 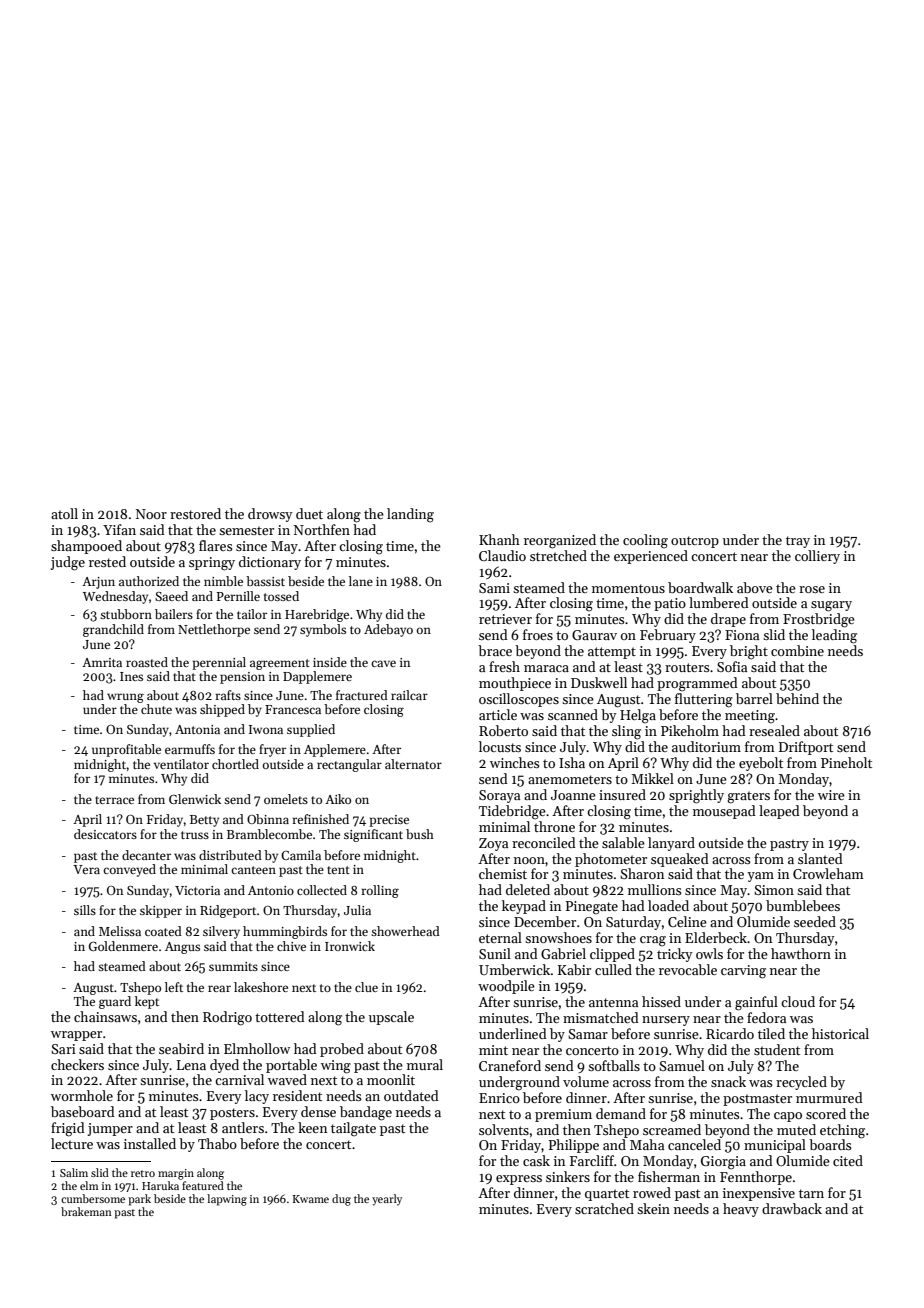 What do you see at coordinates (826, 1113) in the screenshot?
I see `scored` at bounding box center [826, 1113].
